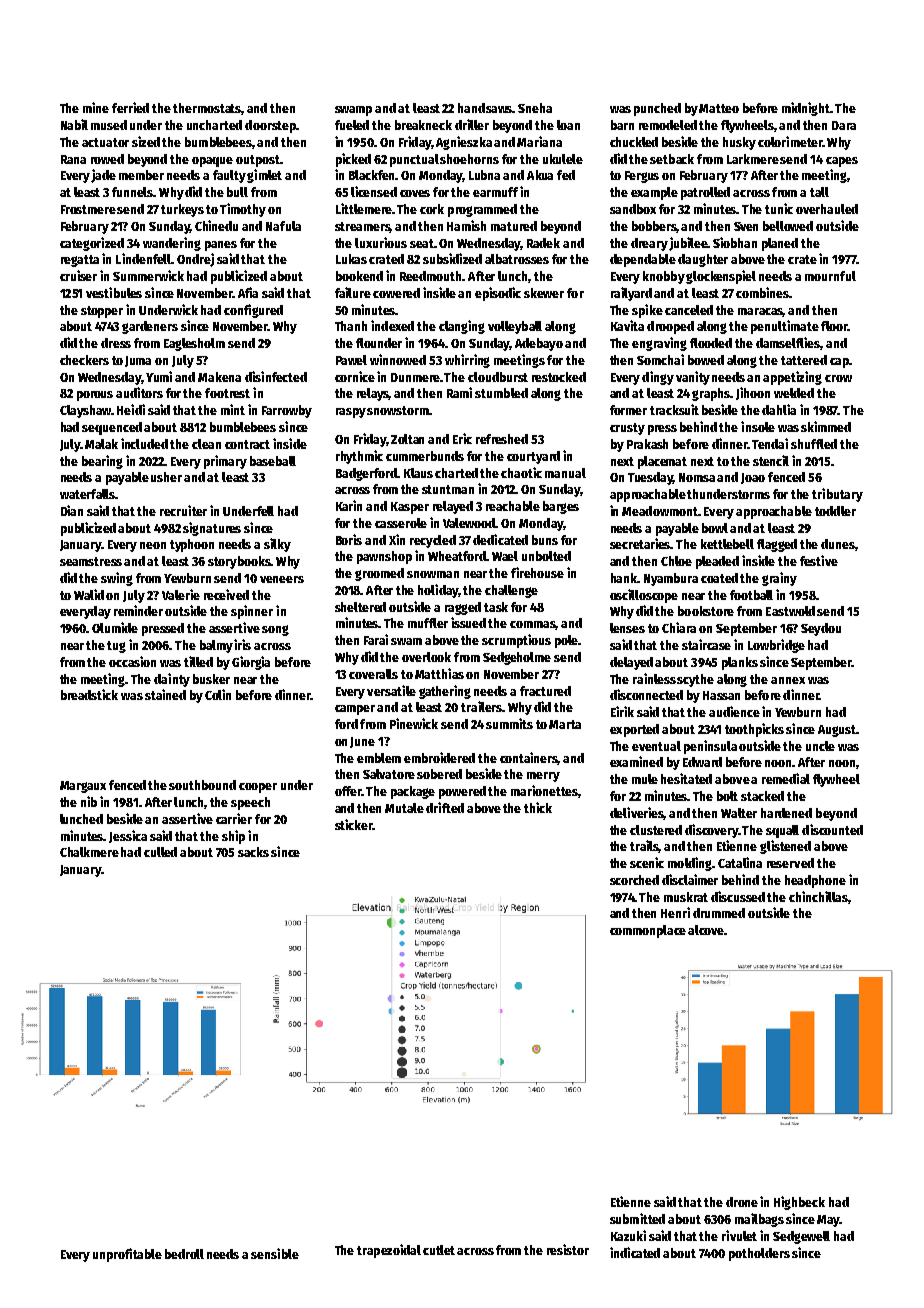  What do you see at coordinates (759, 1220) in the screenshot?
I see `mailbags` at bounding box center [759, 1220].
